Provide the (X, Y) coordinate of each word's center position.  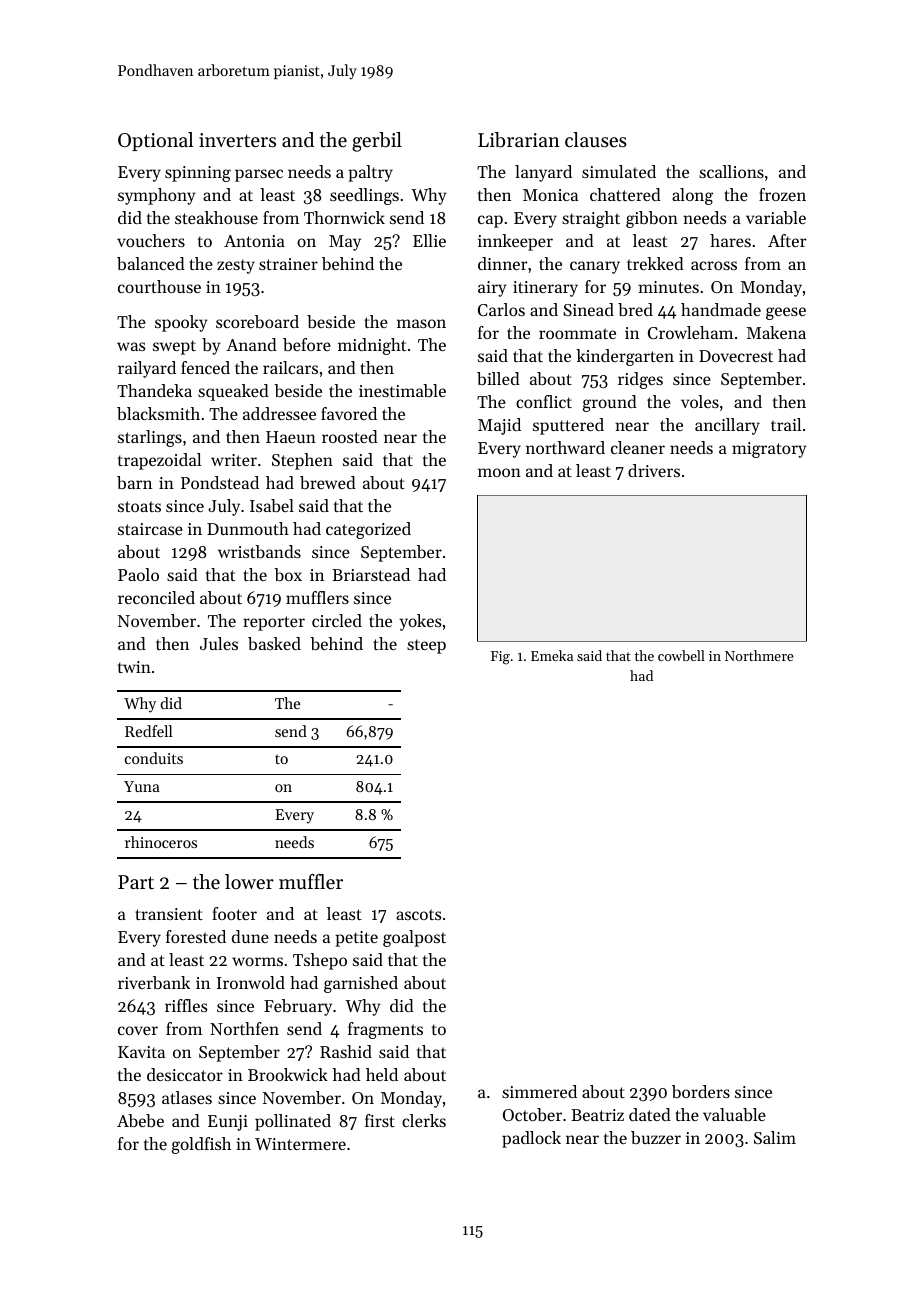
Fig (500, 658)
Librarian (519, 140)
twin (134, 667)
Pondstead (220, 482)
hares (730, 240)
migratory (769, 450)
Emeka (552, 655)
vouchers (151, 240)
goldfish (201, 1145)
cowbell (681, 655)
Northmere (759, 655)
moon (499, 472)
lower (249, 881)
